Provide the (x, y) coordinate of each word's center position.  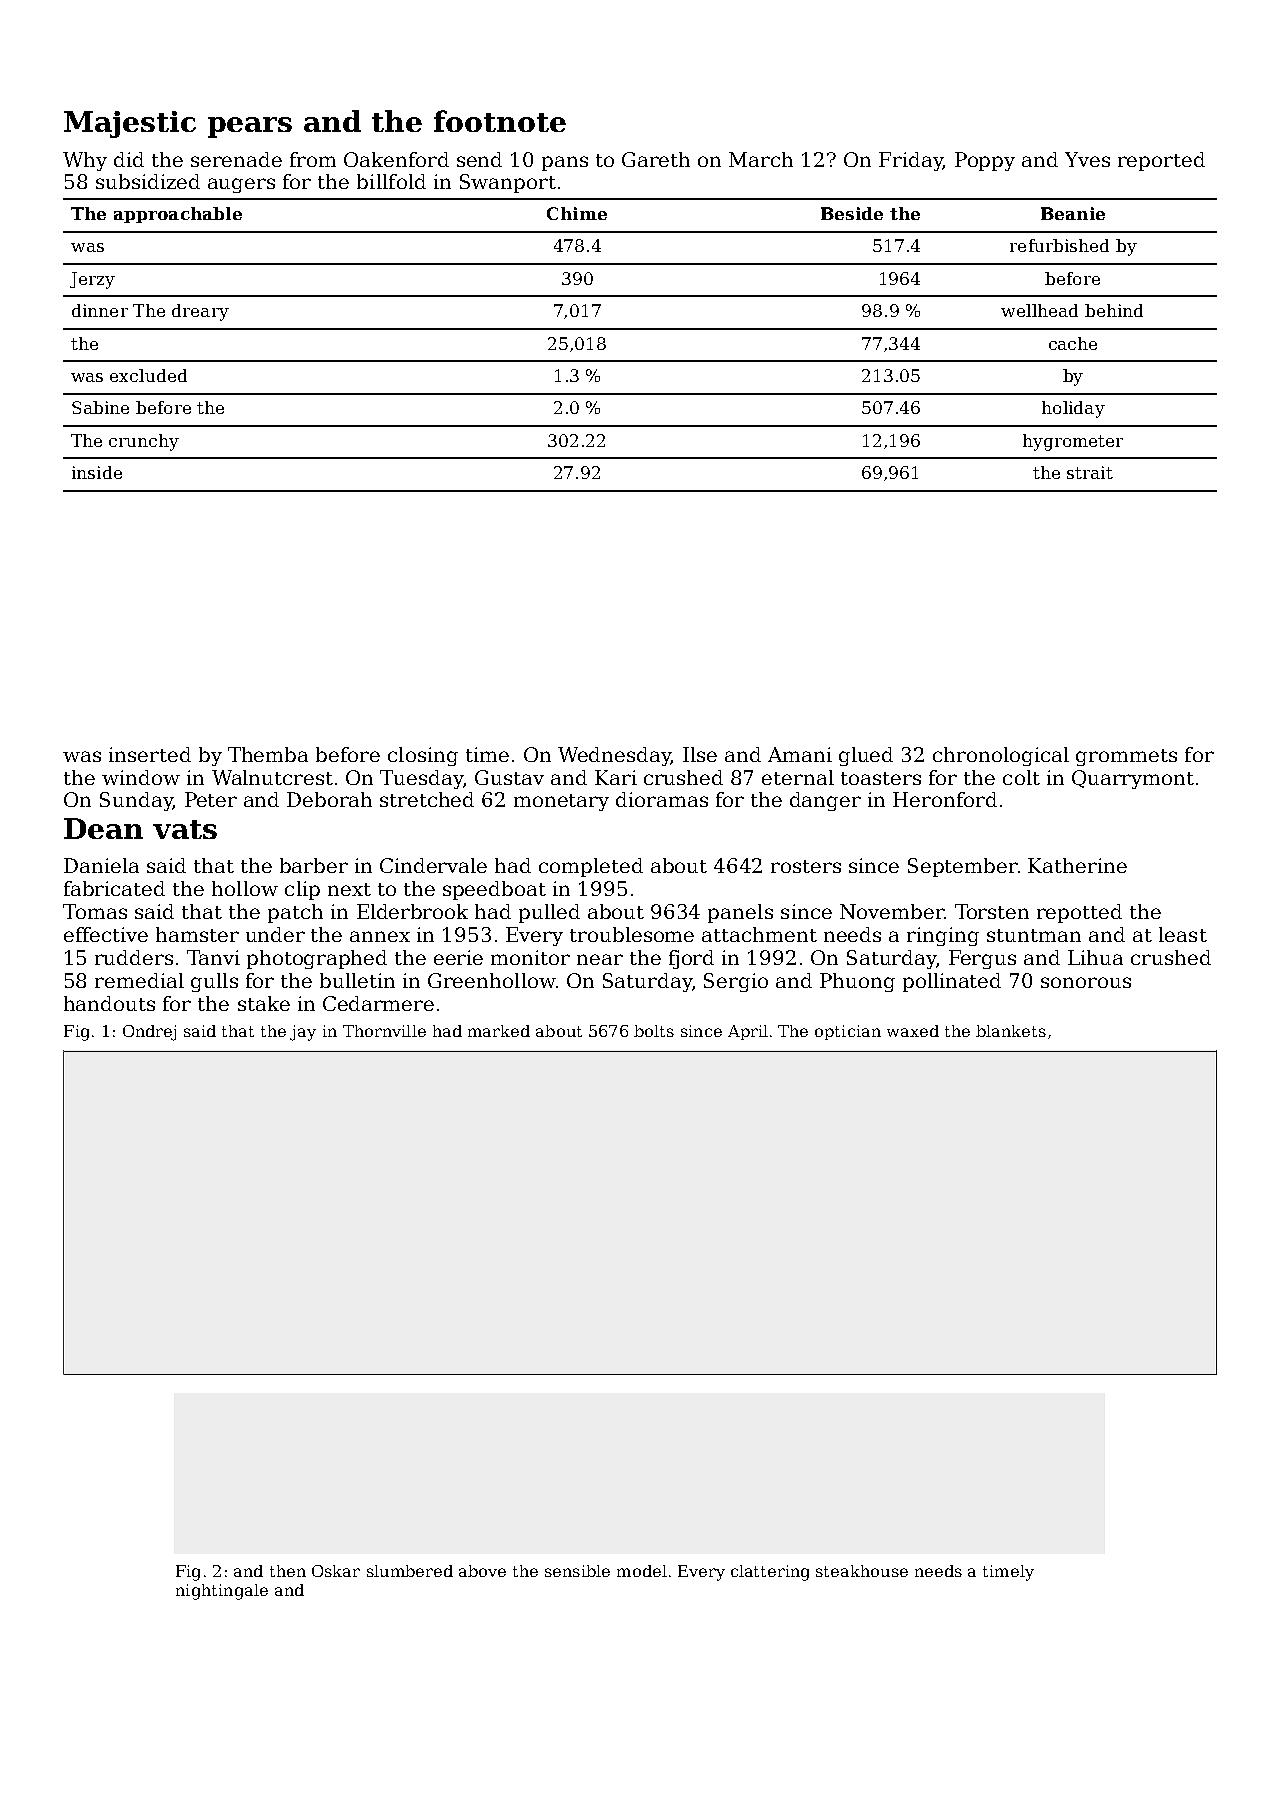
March (761, 159)
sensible (577, 1571)
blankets (1011, 1031)
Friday (911, 161)
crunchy (144, 442)
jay (303, 1033)
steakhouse (862, 1571)
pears (250, 127)
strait (1090, 472)
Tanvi (213, 957)
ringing (943, 936)
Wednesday (614, 756)
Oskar (336, 1571)
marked (499, 1031)
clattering (770, 1573)
